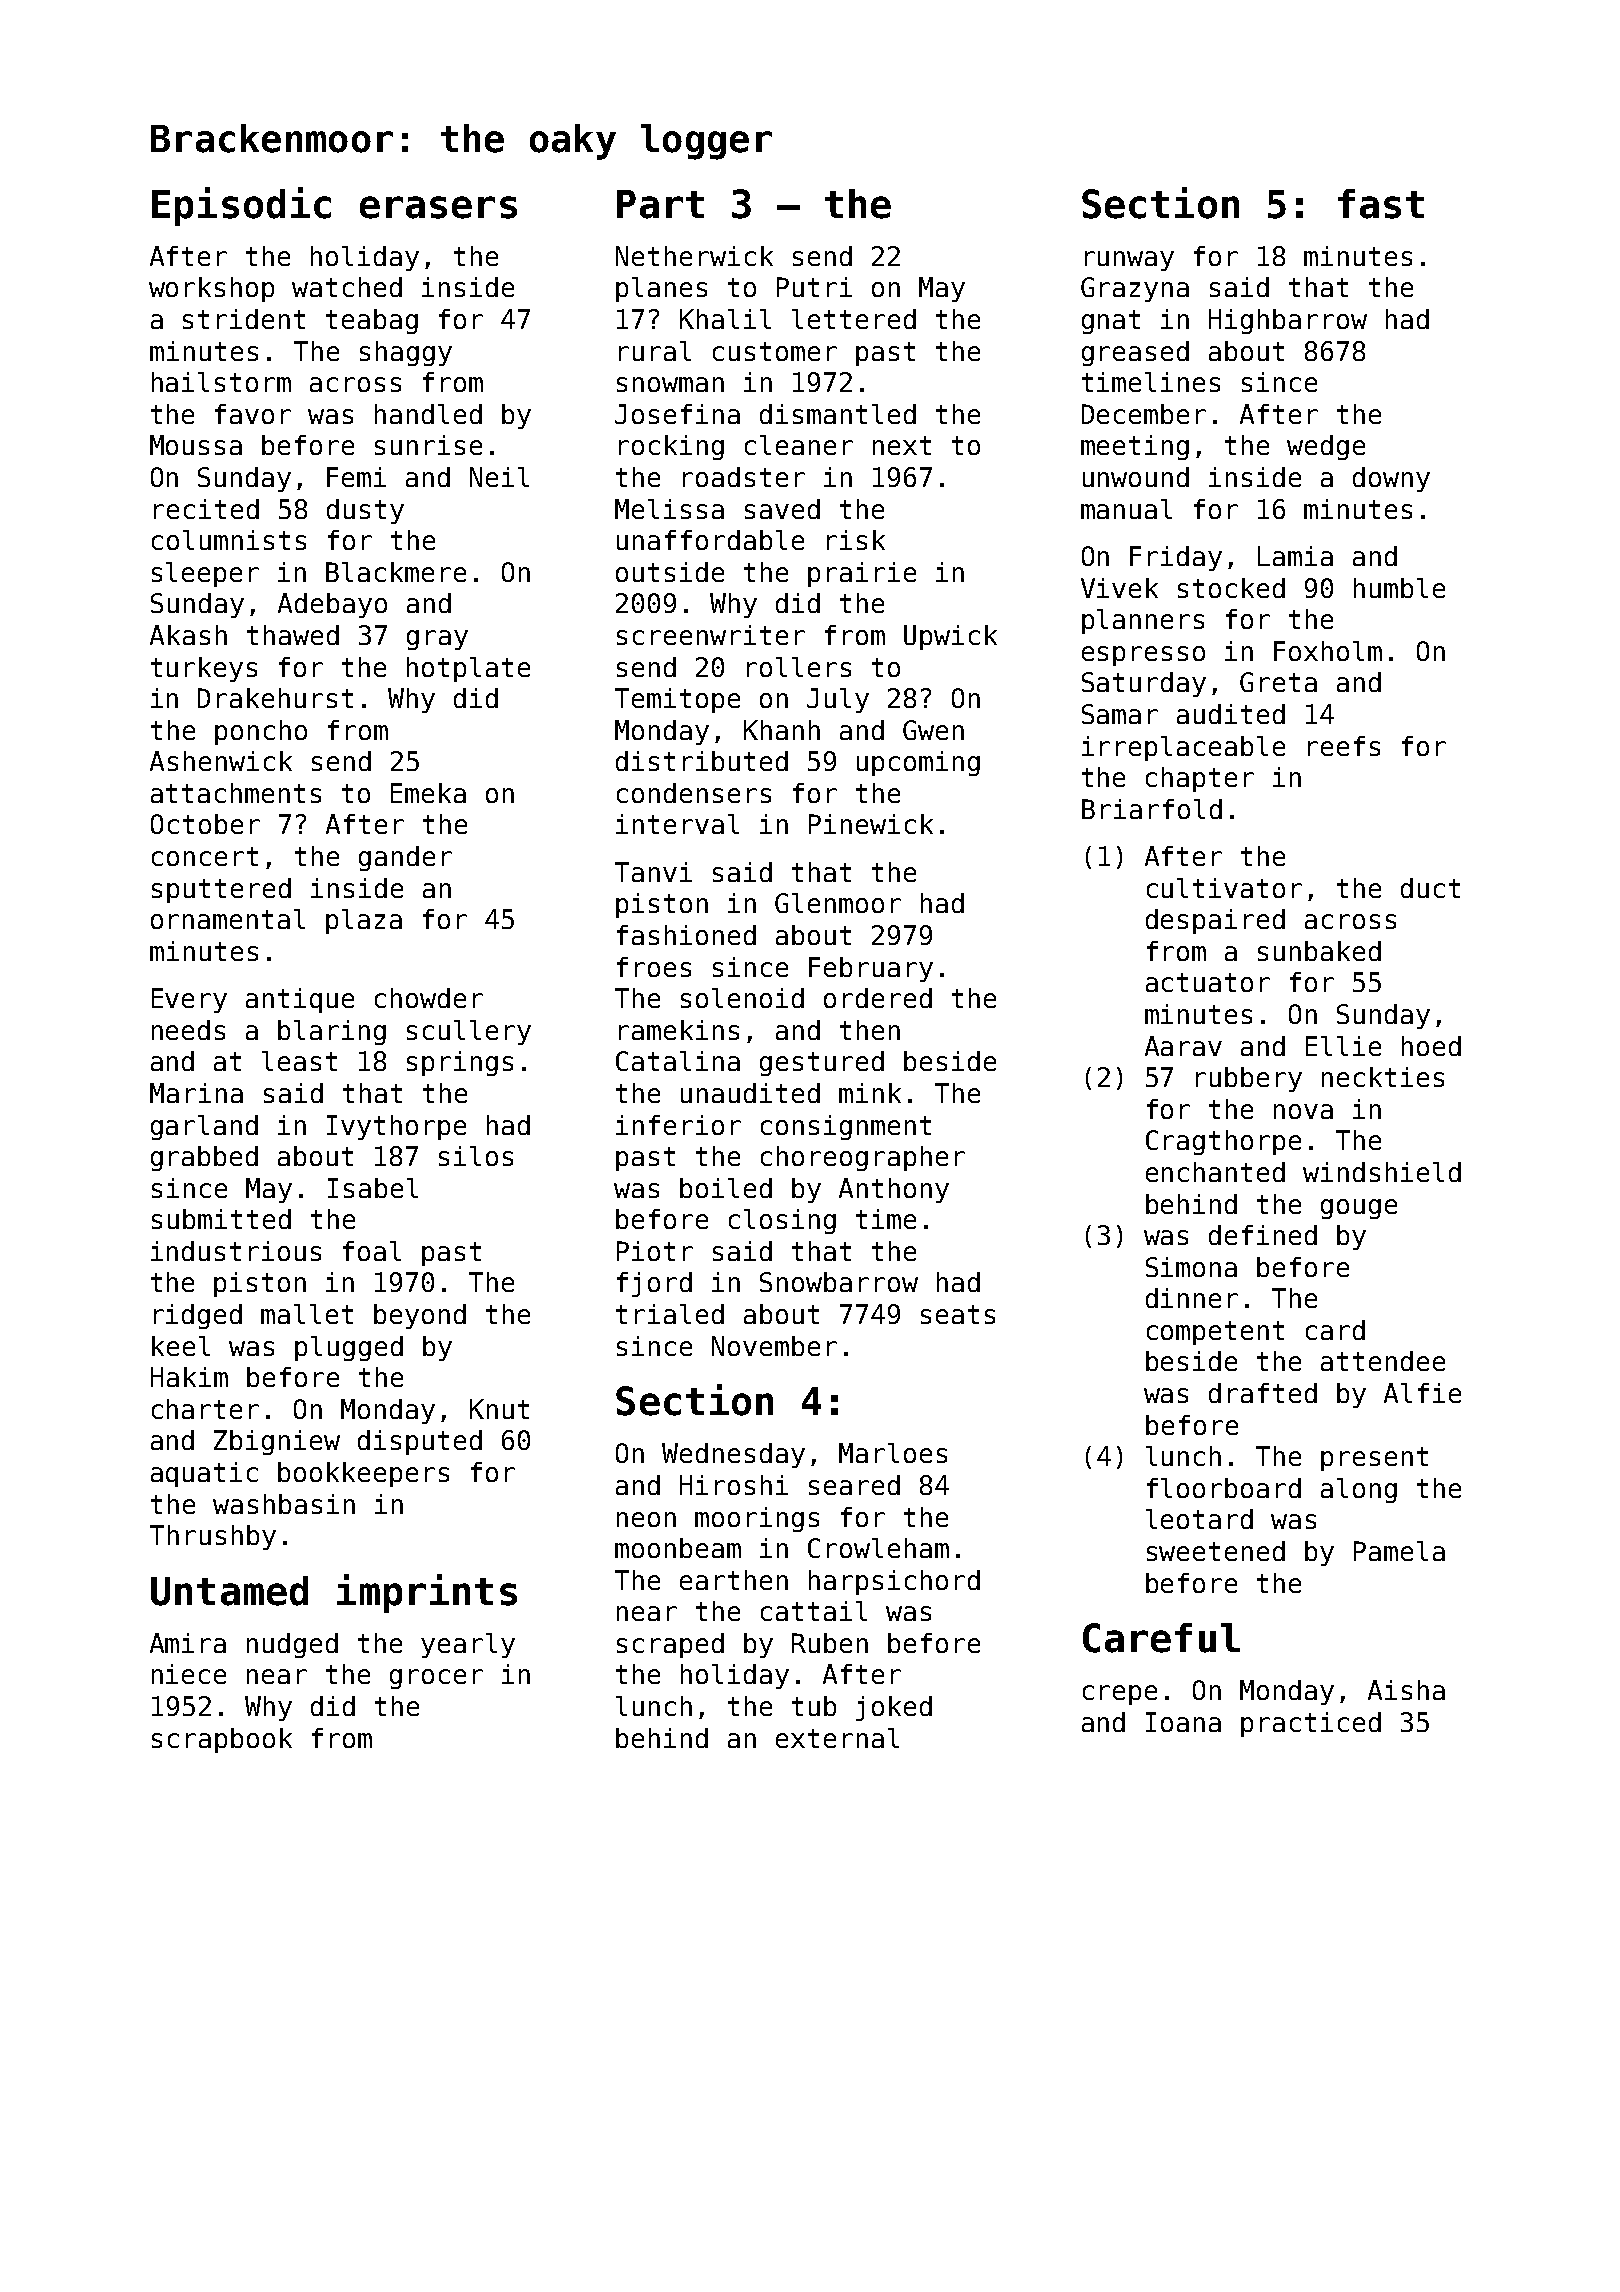  What do you see at coordinates (1288, 321) in the screenshot?
I see `Highbarrow` at bounding box center [1288, 321].
